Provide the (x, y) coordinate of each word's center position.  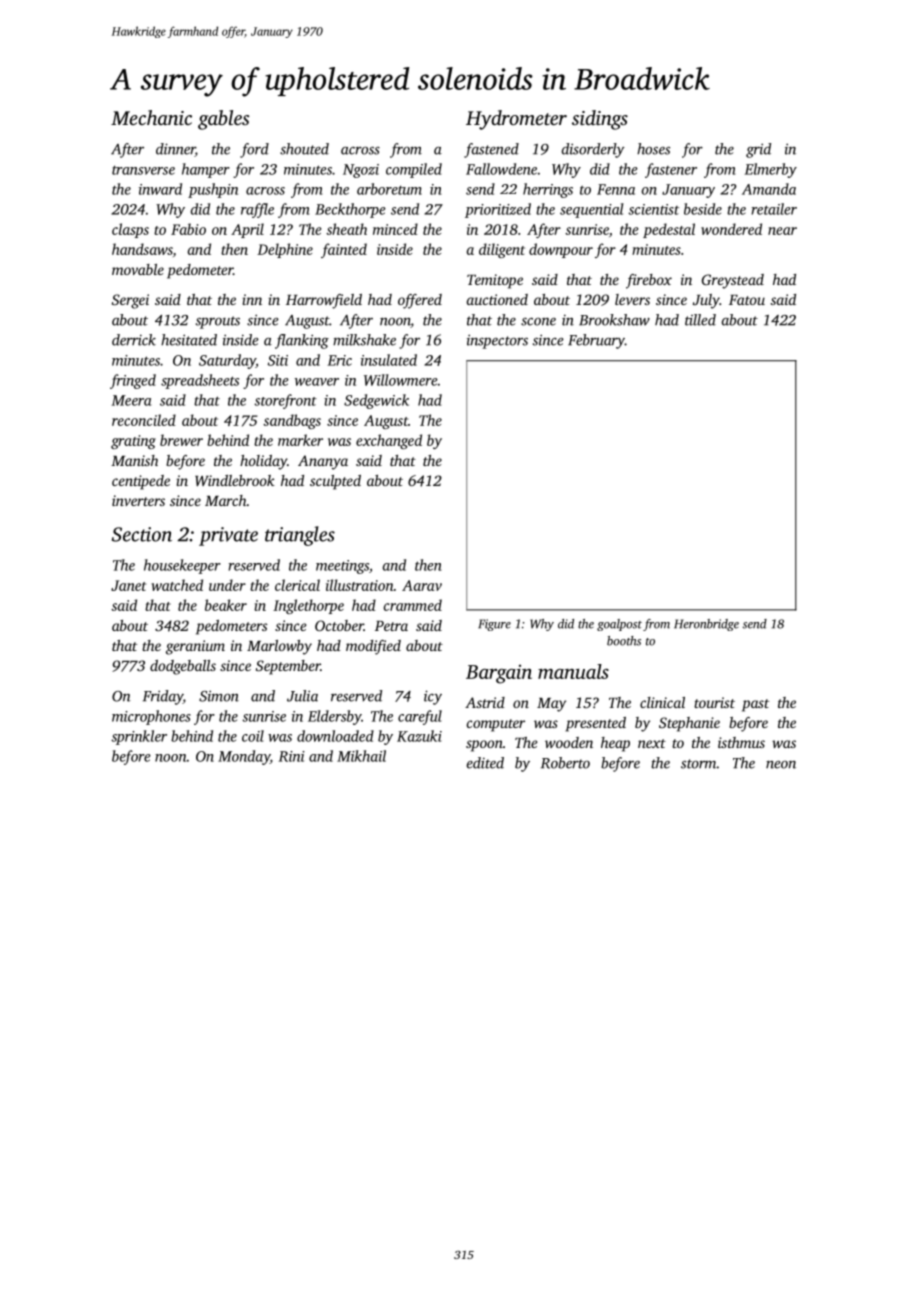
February (596, 341)
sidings (600, 120)
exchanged (389, 441)
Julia (302, 696)
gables (223, 120)
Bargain (499, 674)
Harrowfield (324, 301)
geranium (195, 647)
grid (758, 150)
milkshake (364, 340)
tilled (700, 320)
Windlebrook (235, 480)
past (755, 705)
